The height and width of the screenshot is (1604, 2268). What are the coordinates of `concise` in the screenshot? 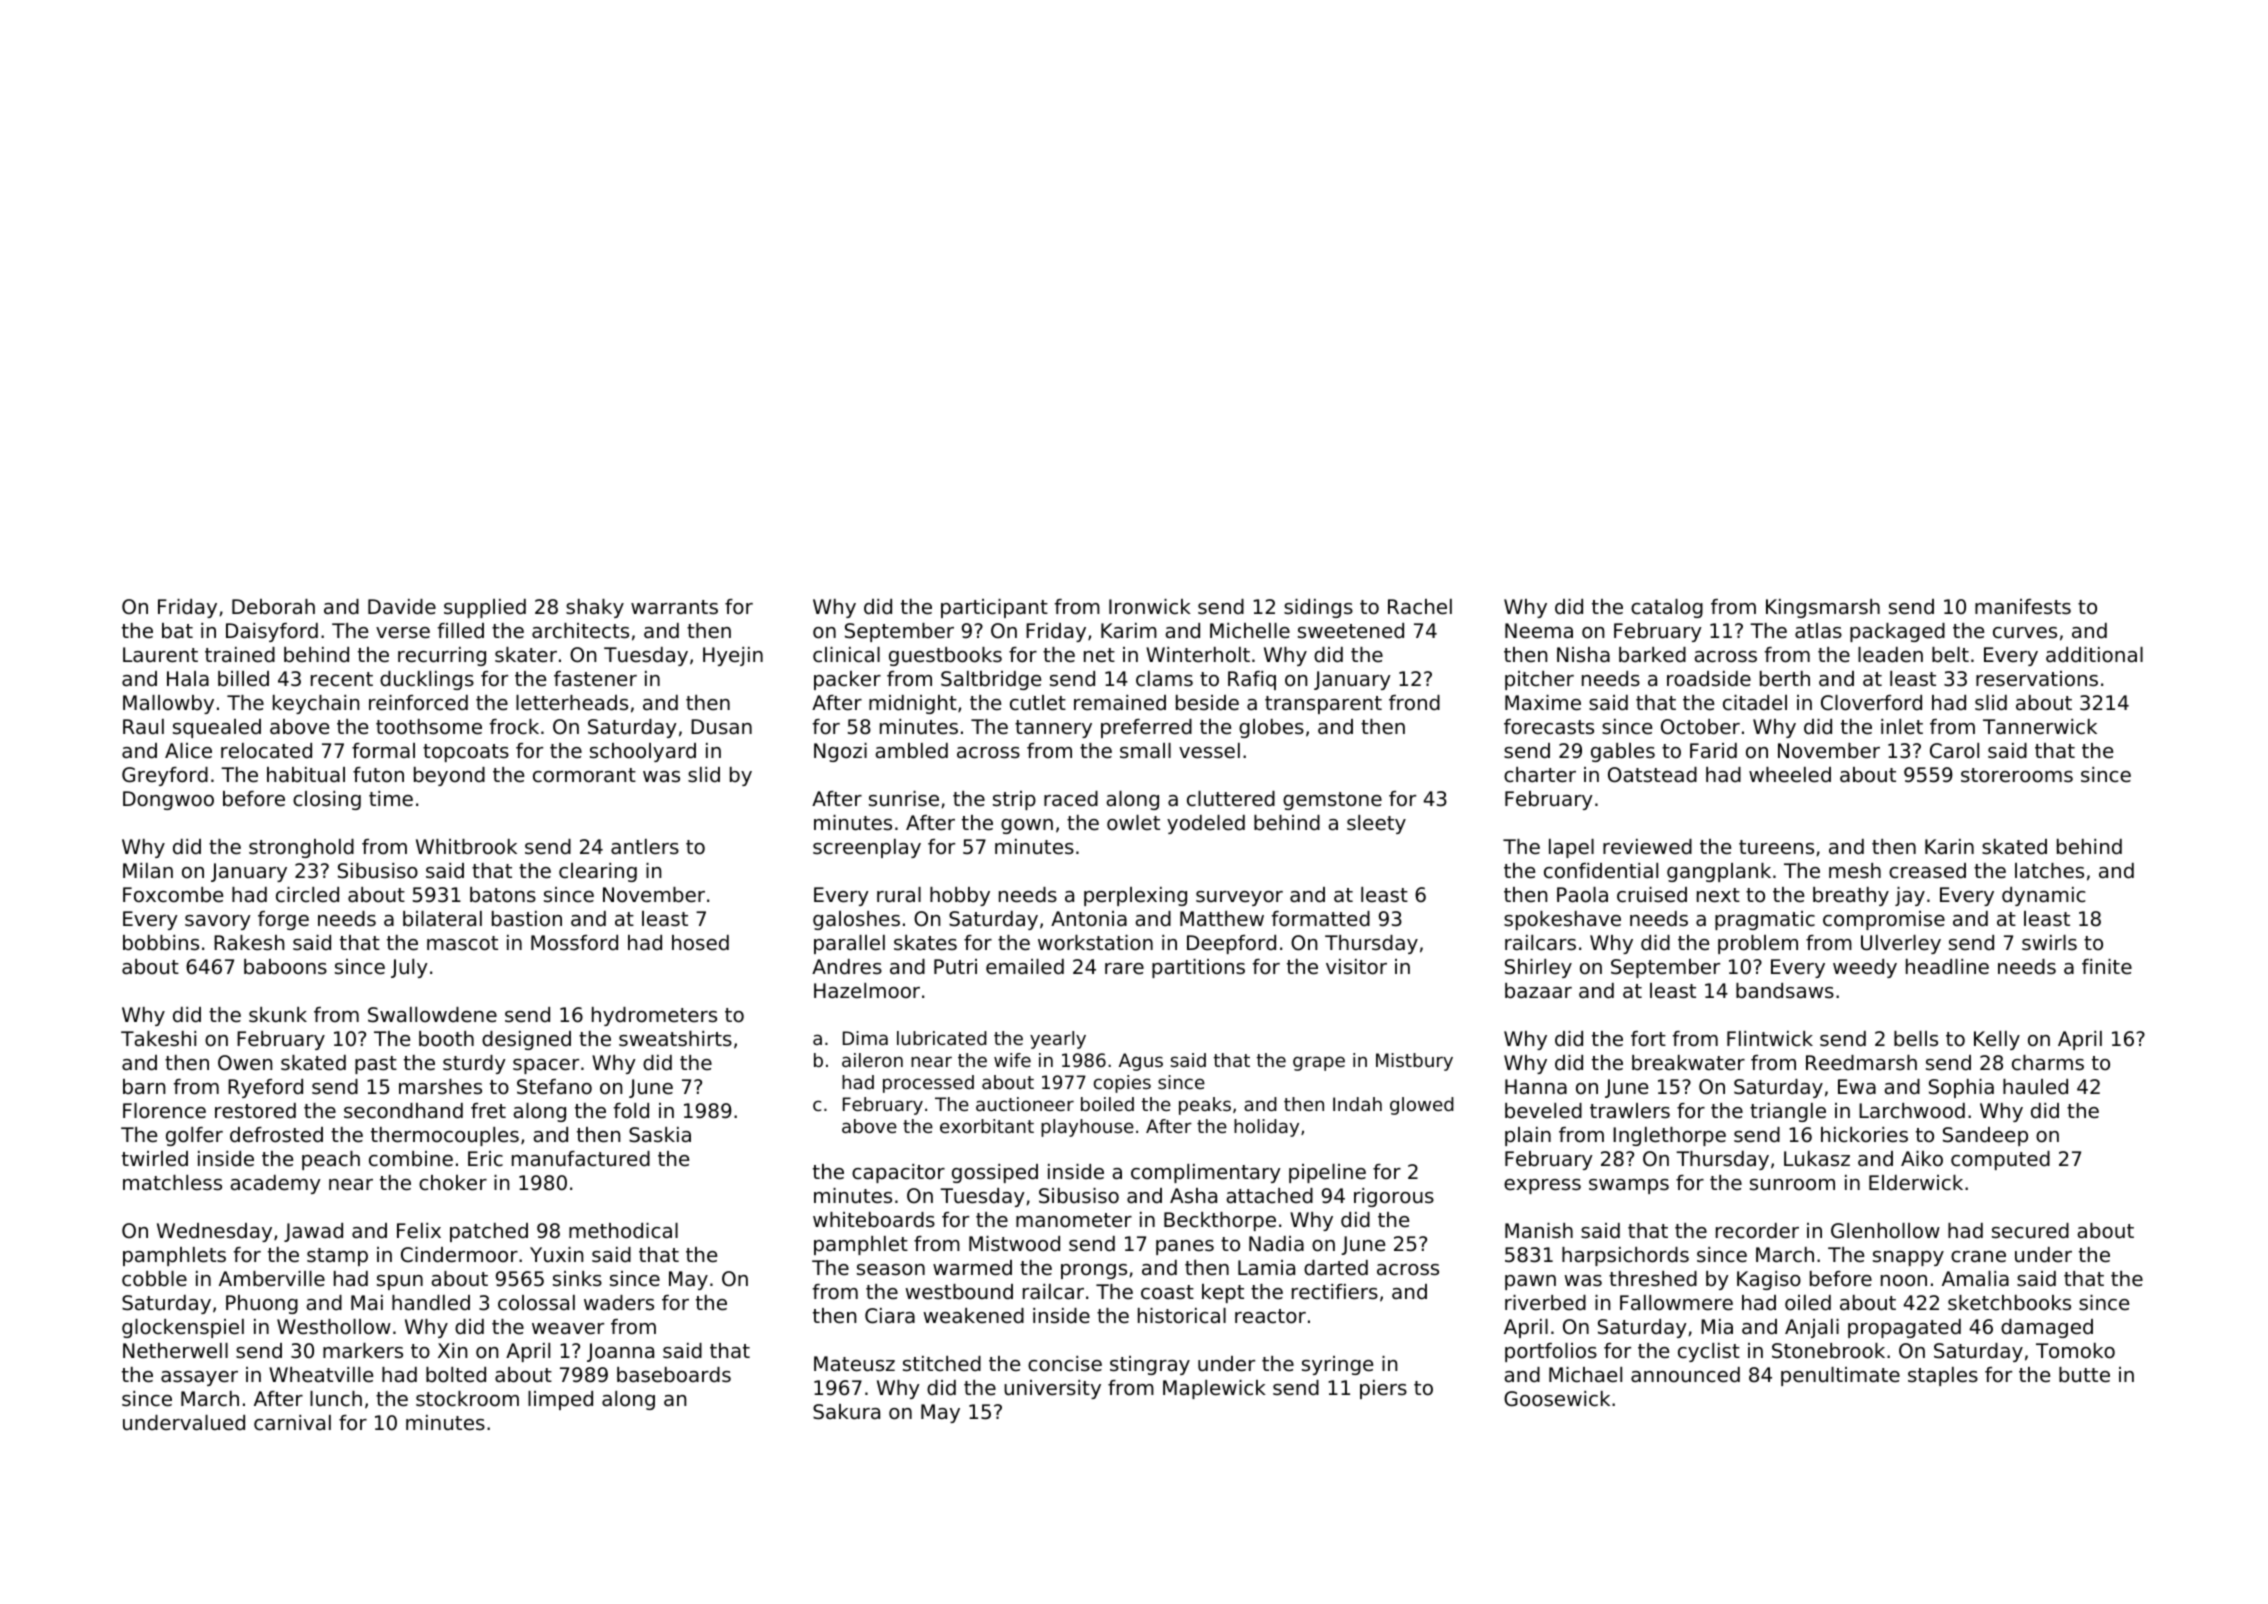 It's located at (1065, 1364).
